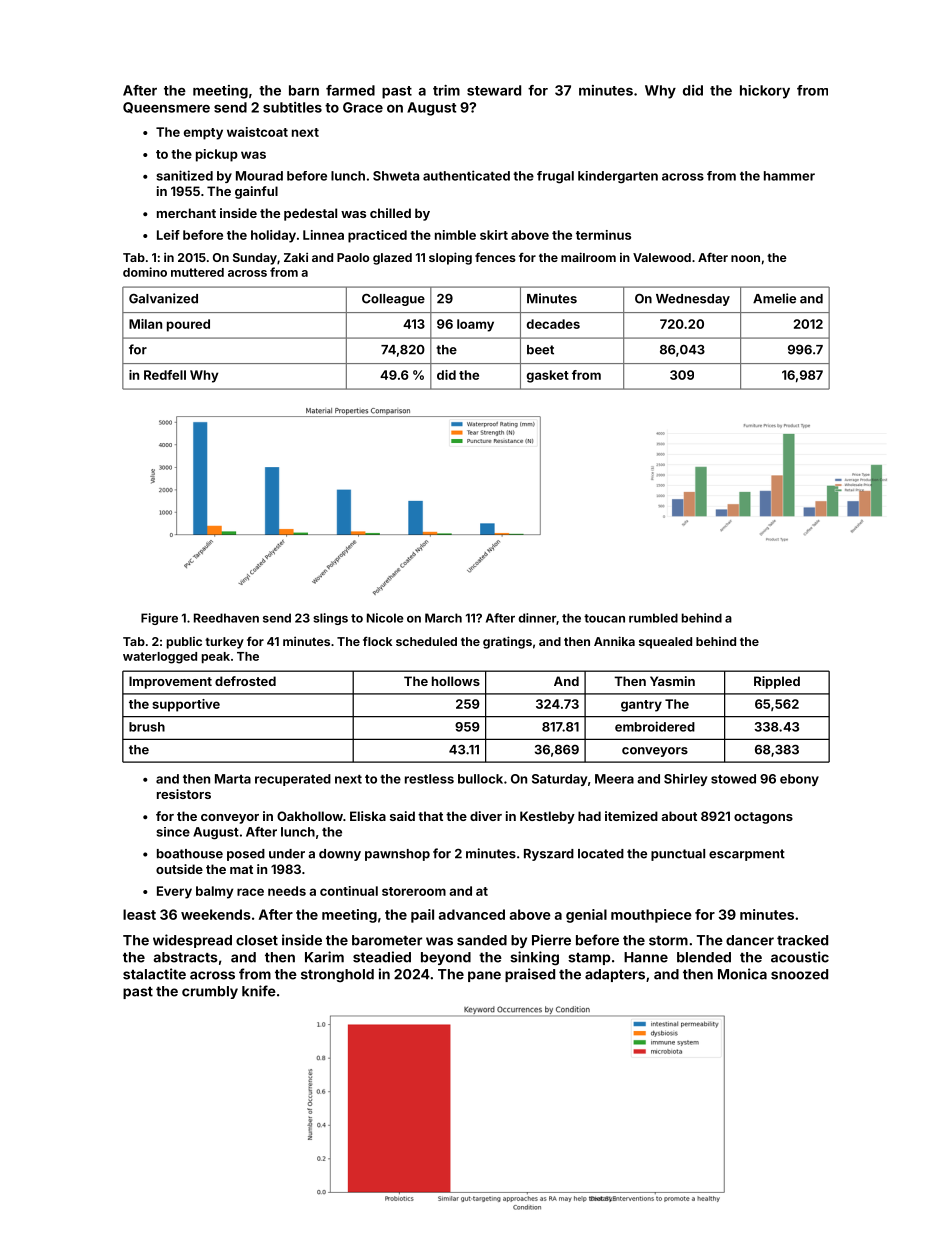 This page has width=952, height=1233. I want to click on Shweta, so click(396, 176).
